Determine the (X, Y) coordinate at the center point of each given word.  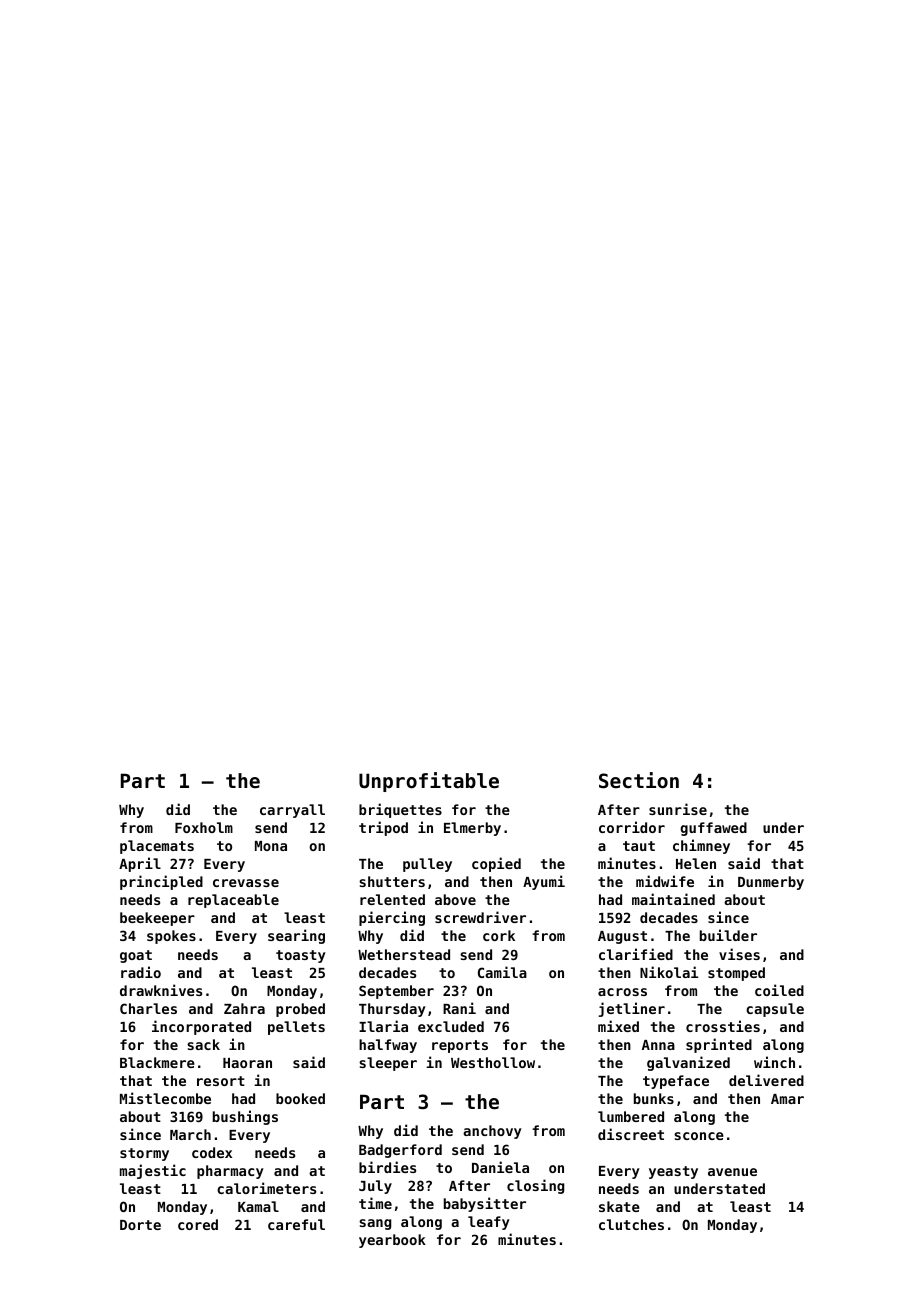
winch (774, 1062)
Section (639, 780)
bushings (245, 1117)
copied (496, 864)
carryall (292, 811)
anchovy (492, 1132)
